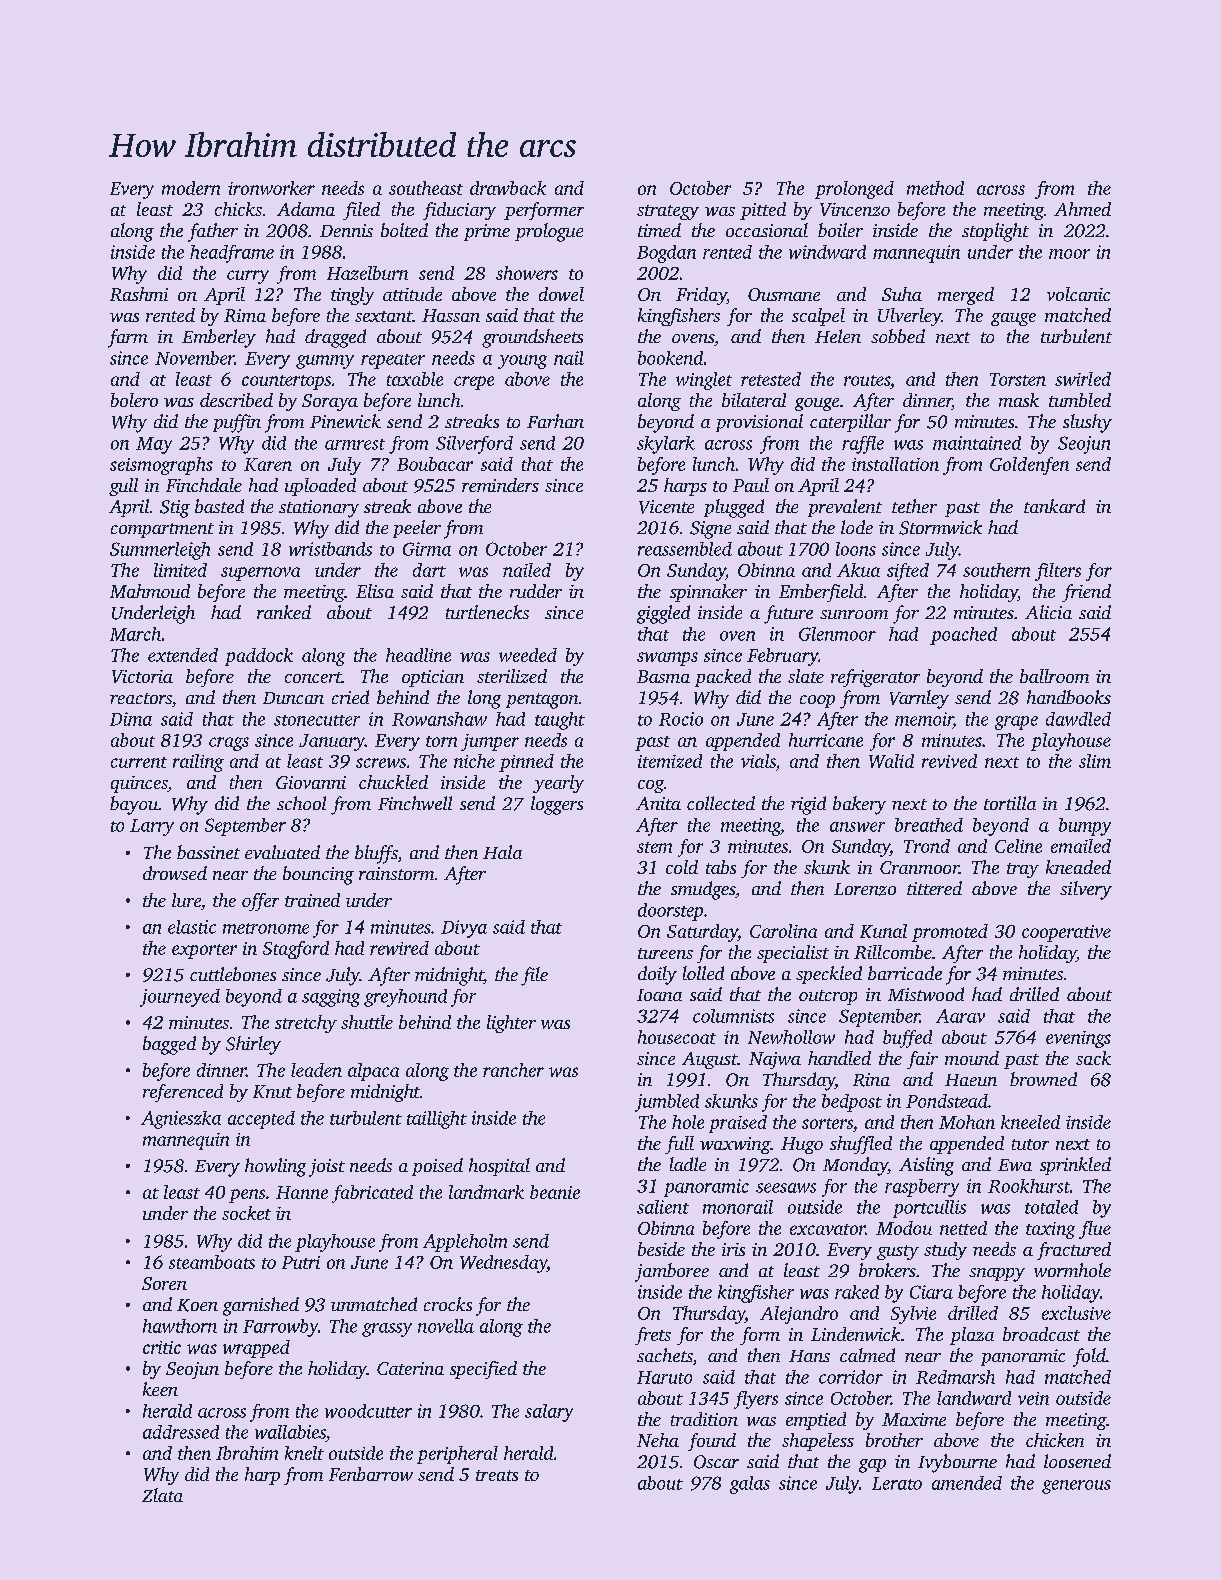 Image resolution: width=1221 pixels, height=1580 pixels. Describe the element at coordinates (318, 875) in the document. I see `bouncing` at that location.
